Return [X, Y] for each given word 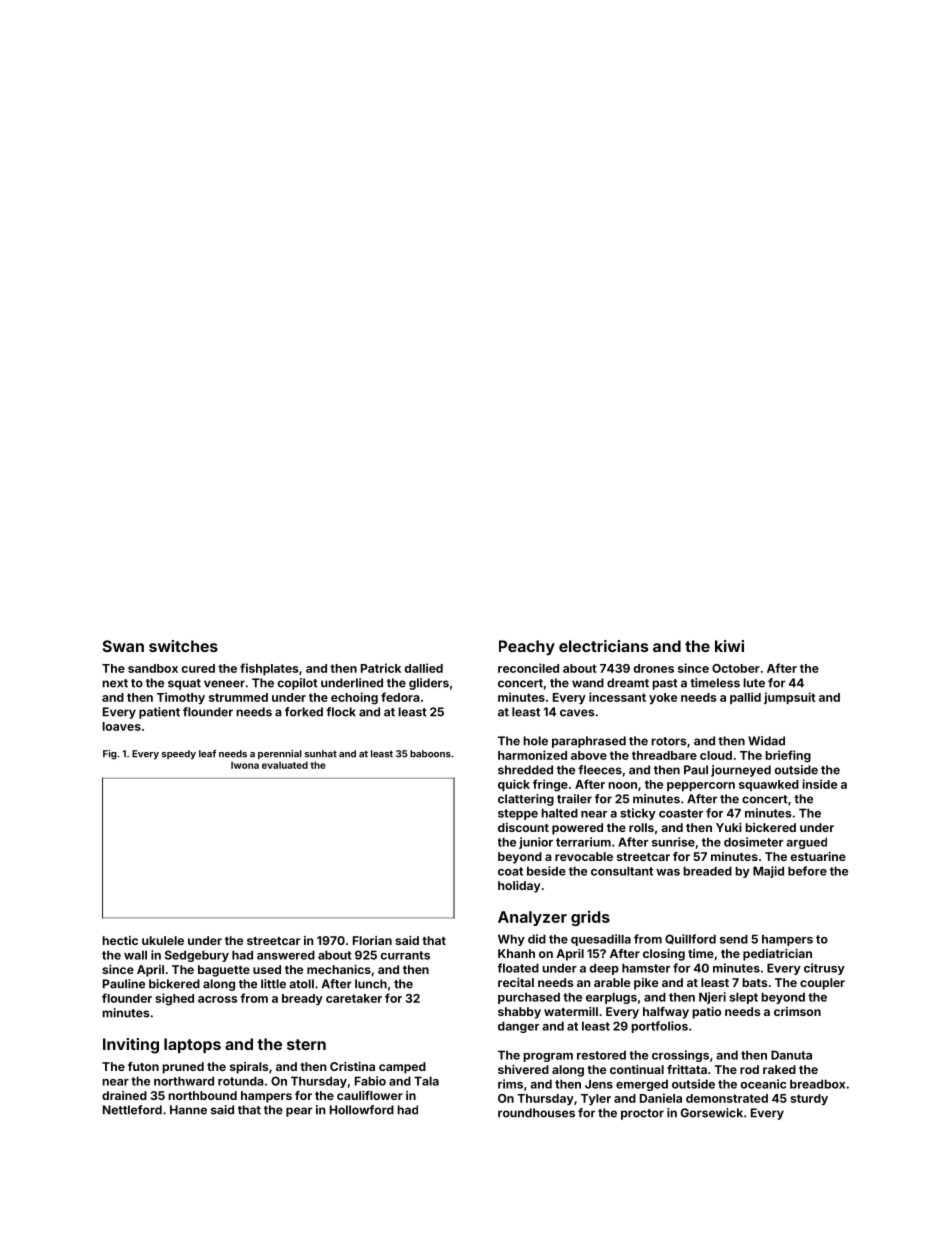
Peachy [527, 648]
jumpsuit [790, 698]
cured [198, 668]
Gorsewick [712, 1113]
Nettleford [132, 1110]
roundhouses [536, 1113]
